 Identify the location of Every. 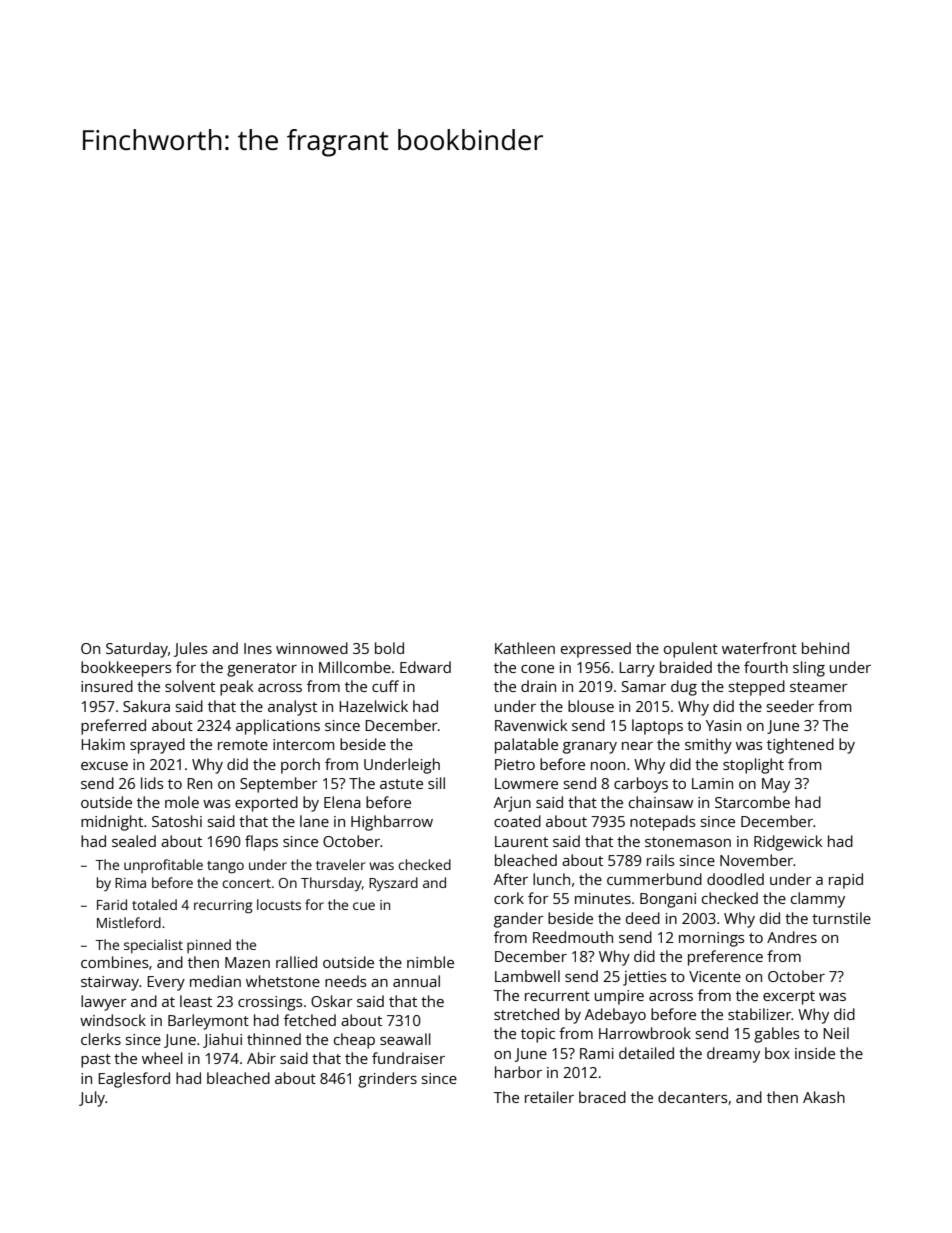
(166, 983).
